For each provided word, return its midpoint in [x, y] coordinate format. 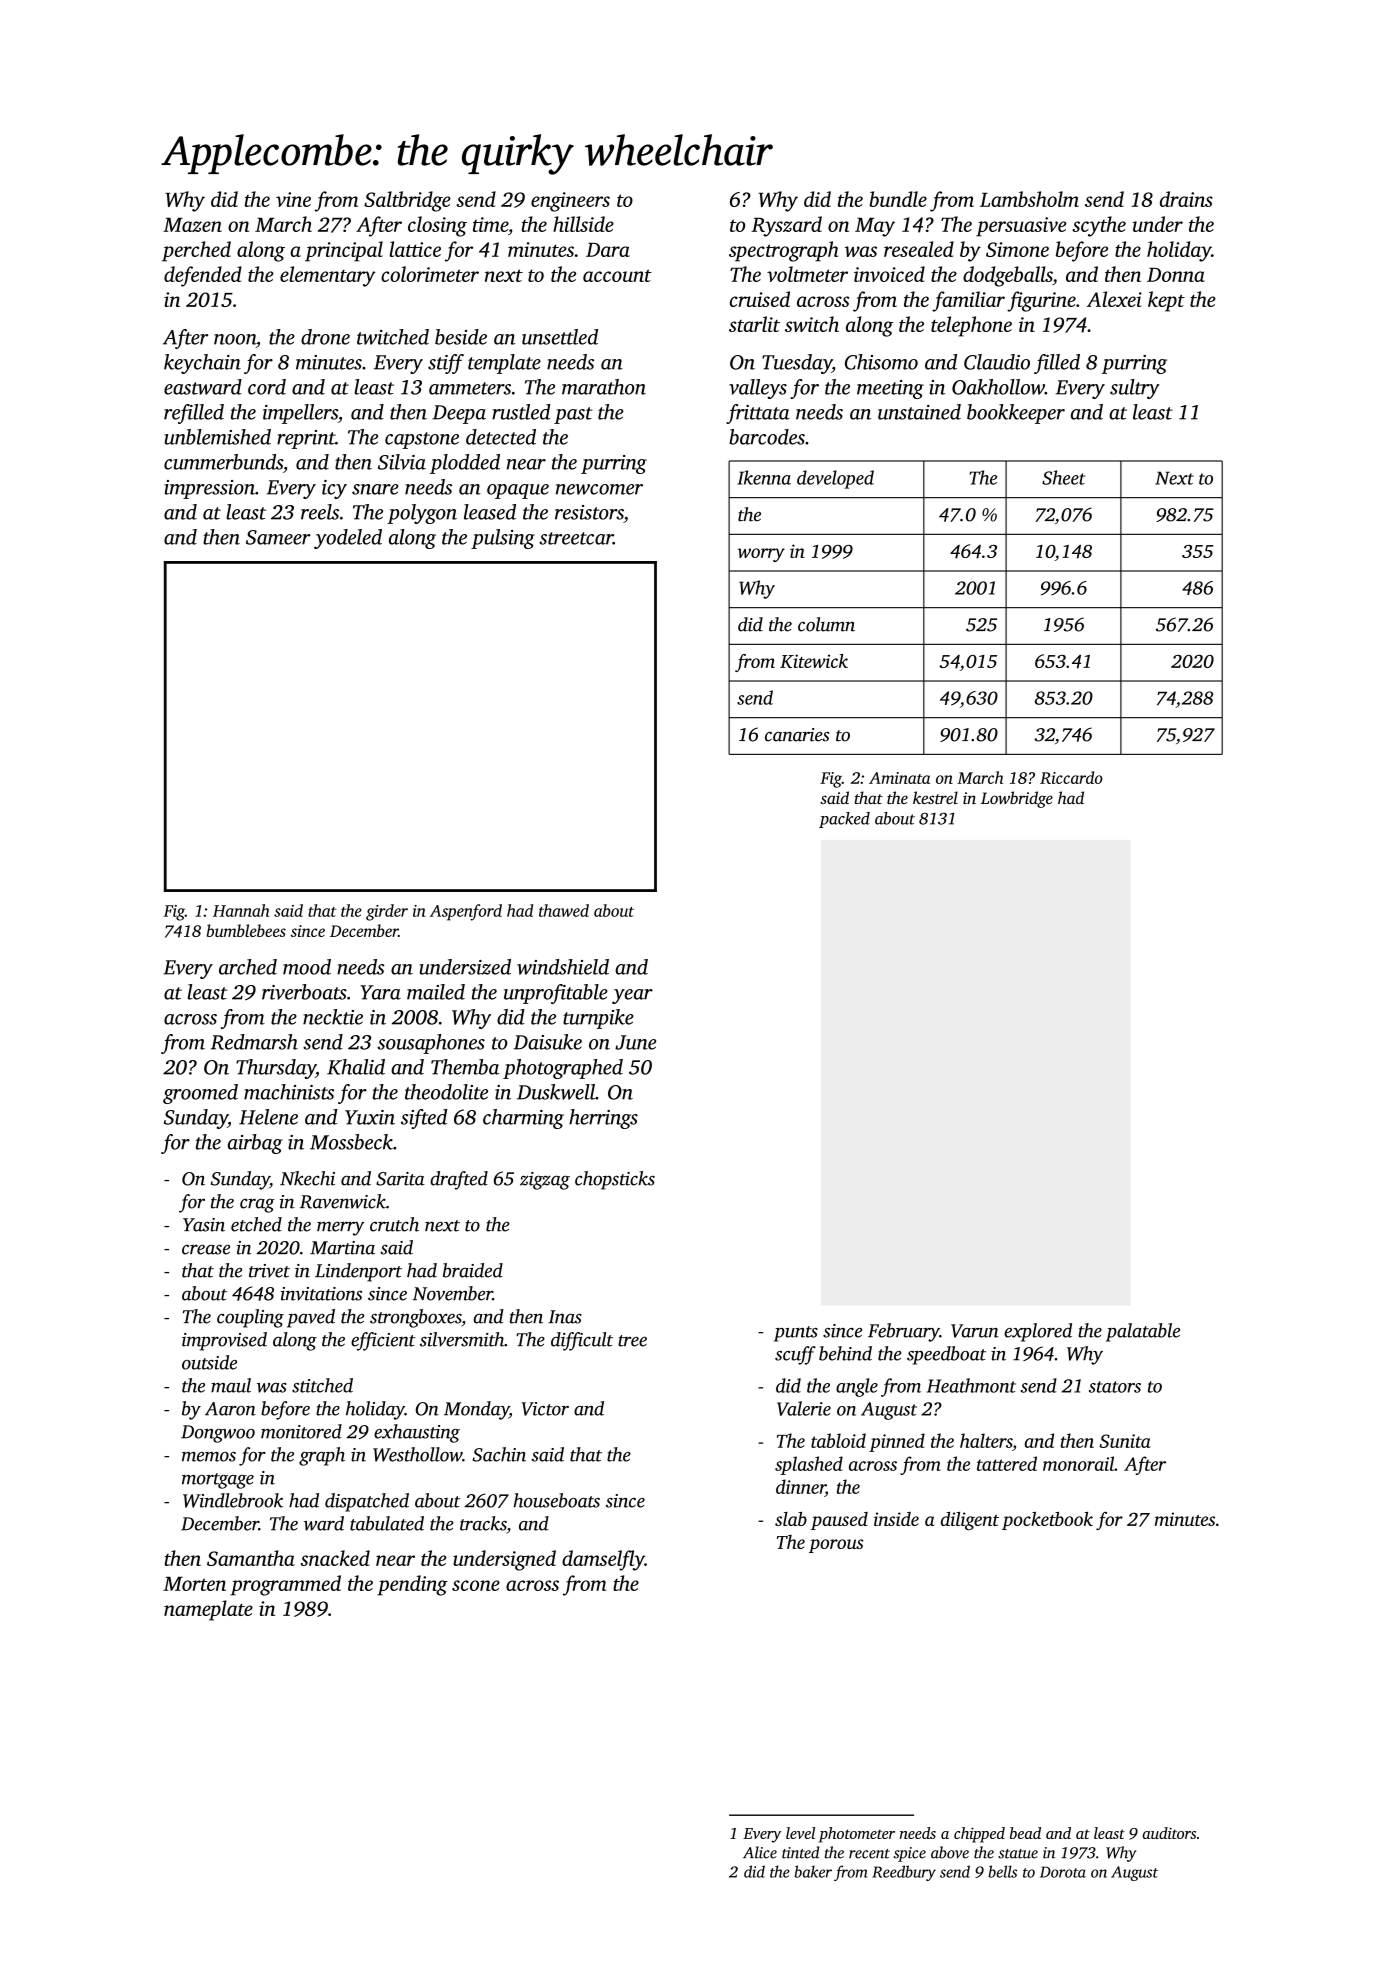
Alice [760, 1852]
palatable [1143, 1332]
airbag [255, 1144]
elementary [328, 276]
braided [473, 1270]
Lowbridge [1017, 799]
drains [1186, 199]
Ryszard [786, 226]
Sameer [278, 537]
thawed [564, 910]
